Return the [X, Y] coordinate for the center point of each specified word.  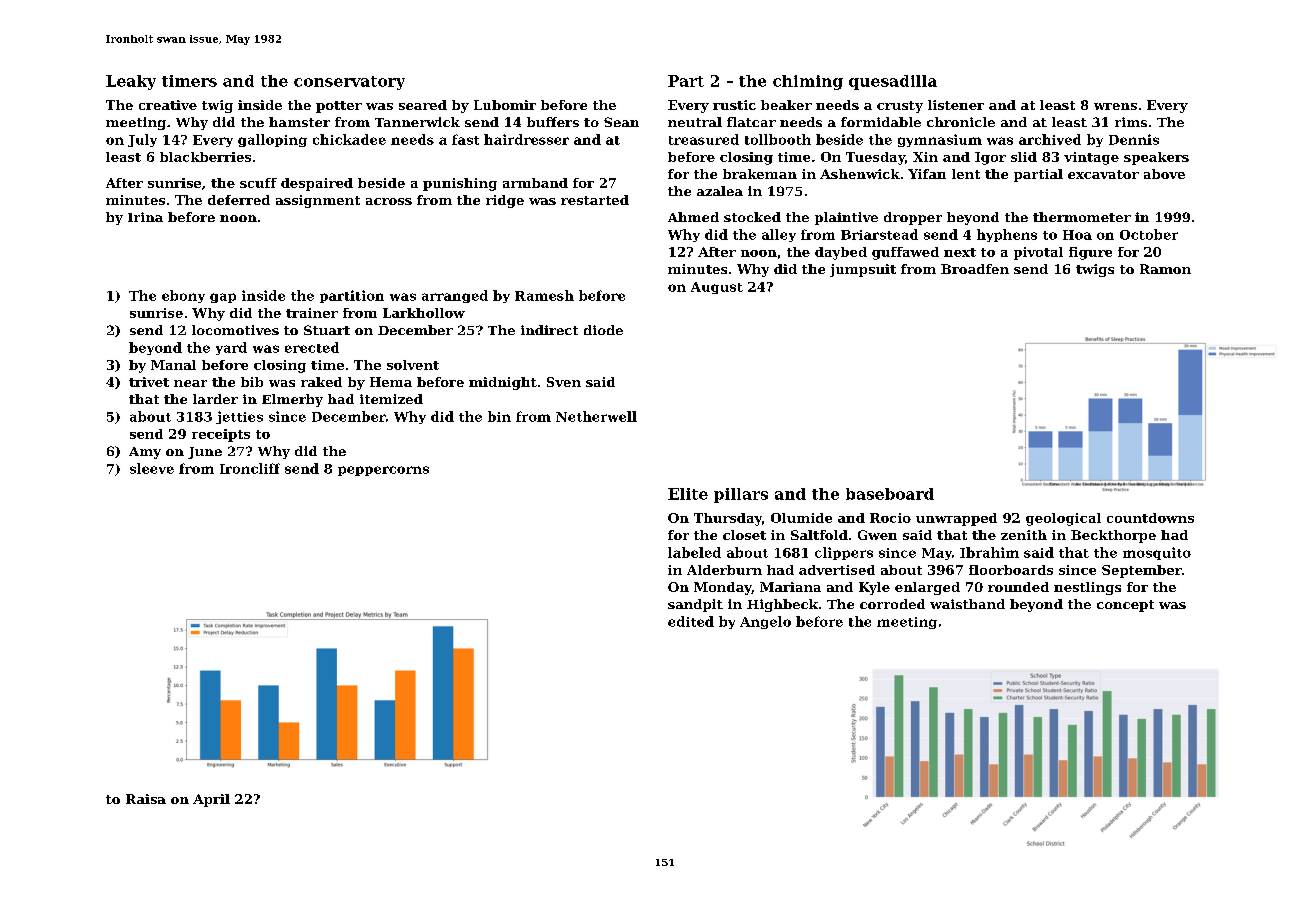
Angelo [765, 622]
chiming [808, 82]
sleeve [152, 468]
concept [1125, 606]
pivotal [1038, 253]
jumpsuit [863, 270]
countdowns [1150, 518]
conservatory [349, 83]
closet [744, 535]
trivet [149, 382]
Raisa [146, 799]
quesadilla [893, 82]
